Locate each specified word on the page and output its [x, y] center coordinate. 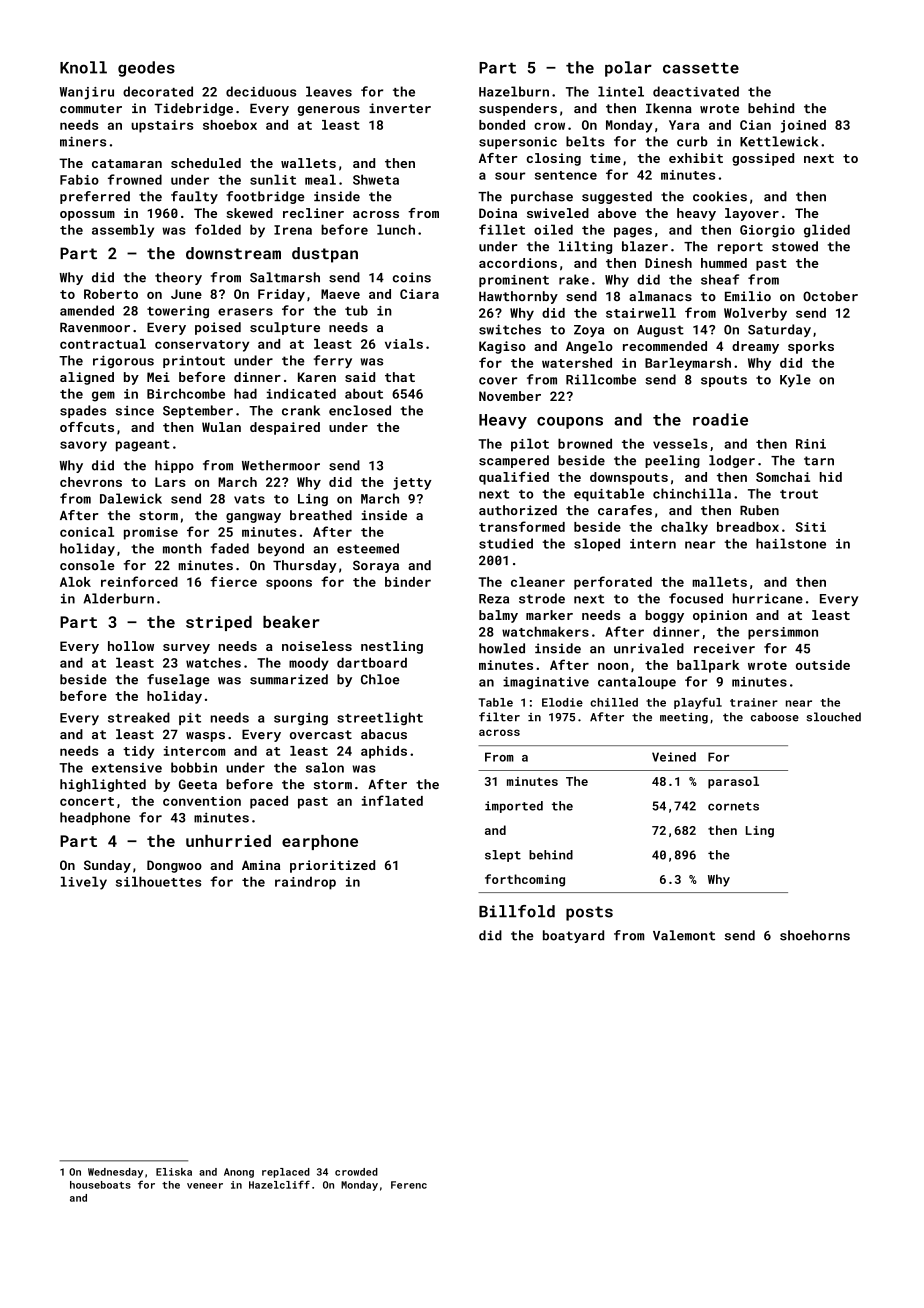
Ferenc [409, 1185]
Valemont [684, 935]
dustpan [325, 255]
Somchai [783, 477]
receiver [724, 648]
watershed [577, 363]
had [245, 393]
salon [325, 767]
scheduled [206, 163]
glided [827, 231]
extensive [127, 768]
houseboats [100, 1185]
